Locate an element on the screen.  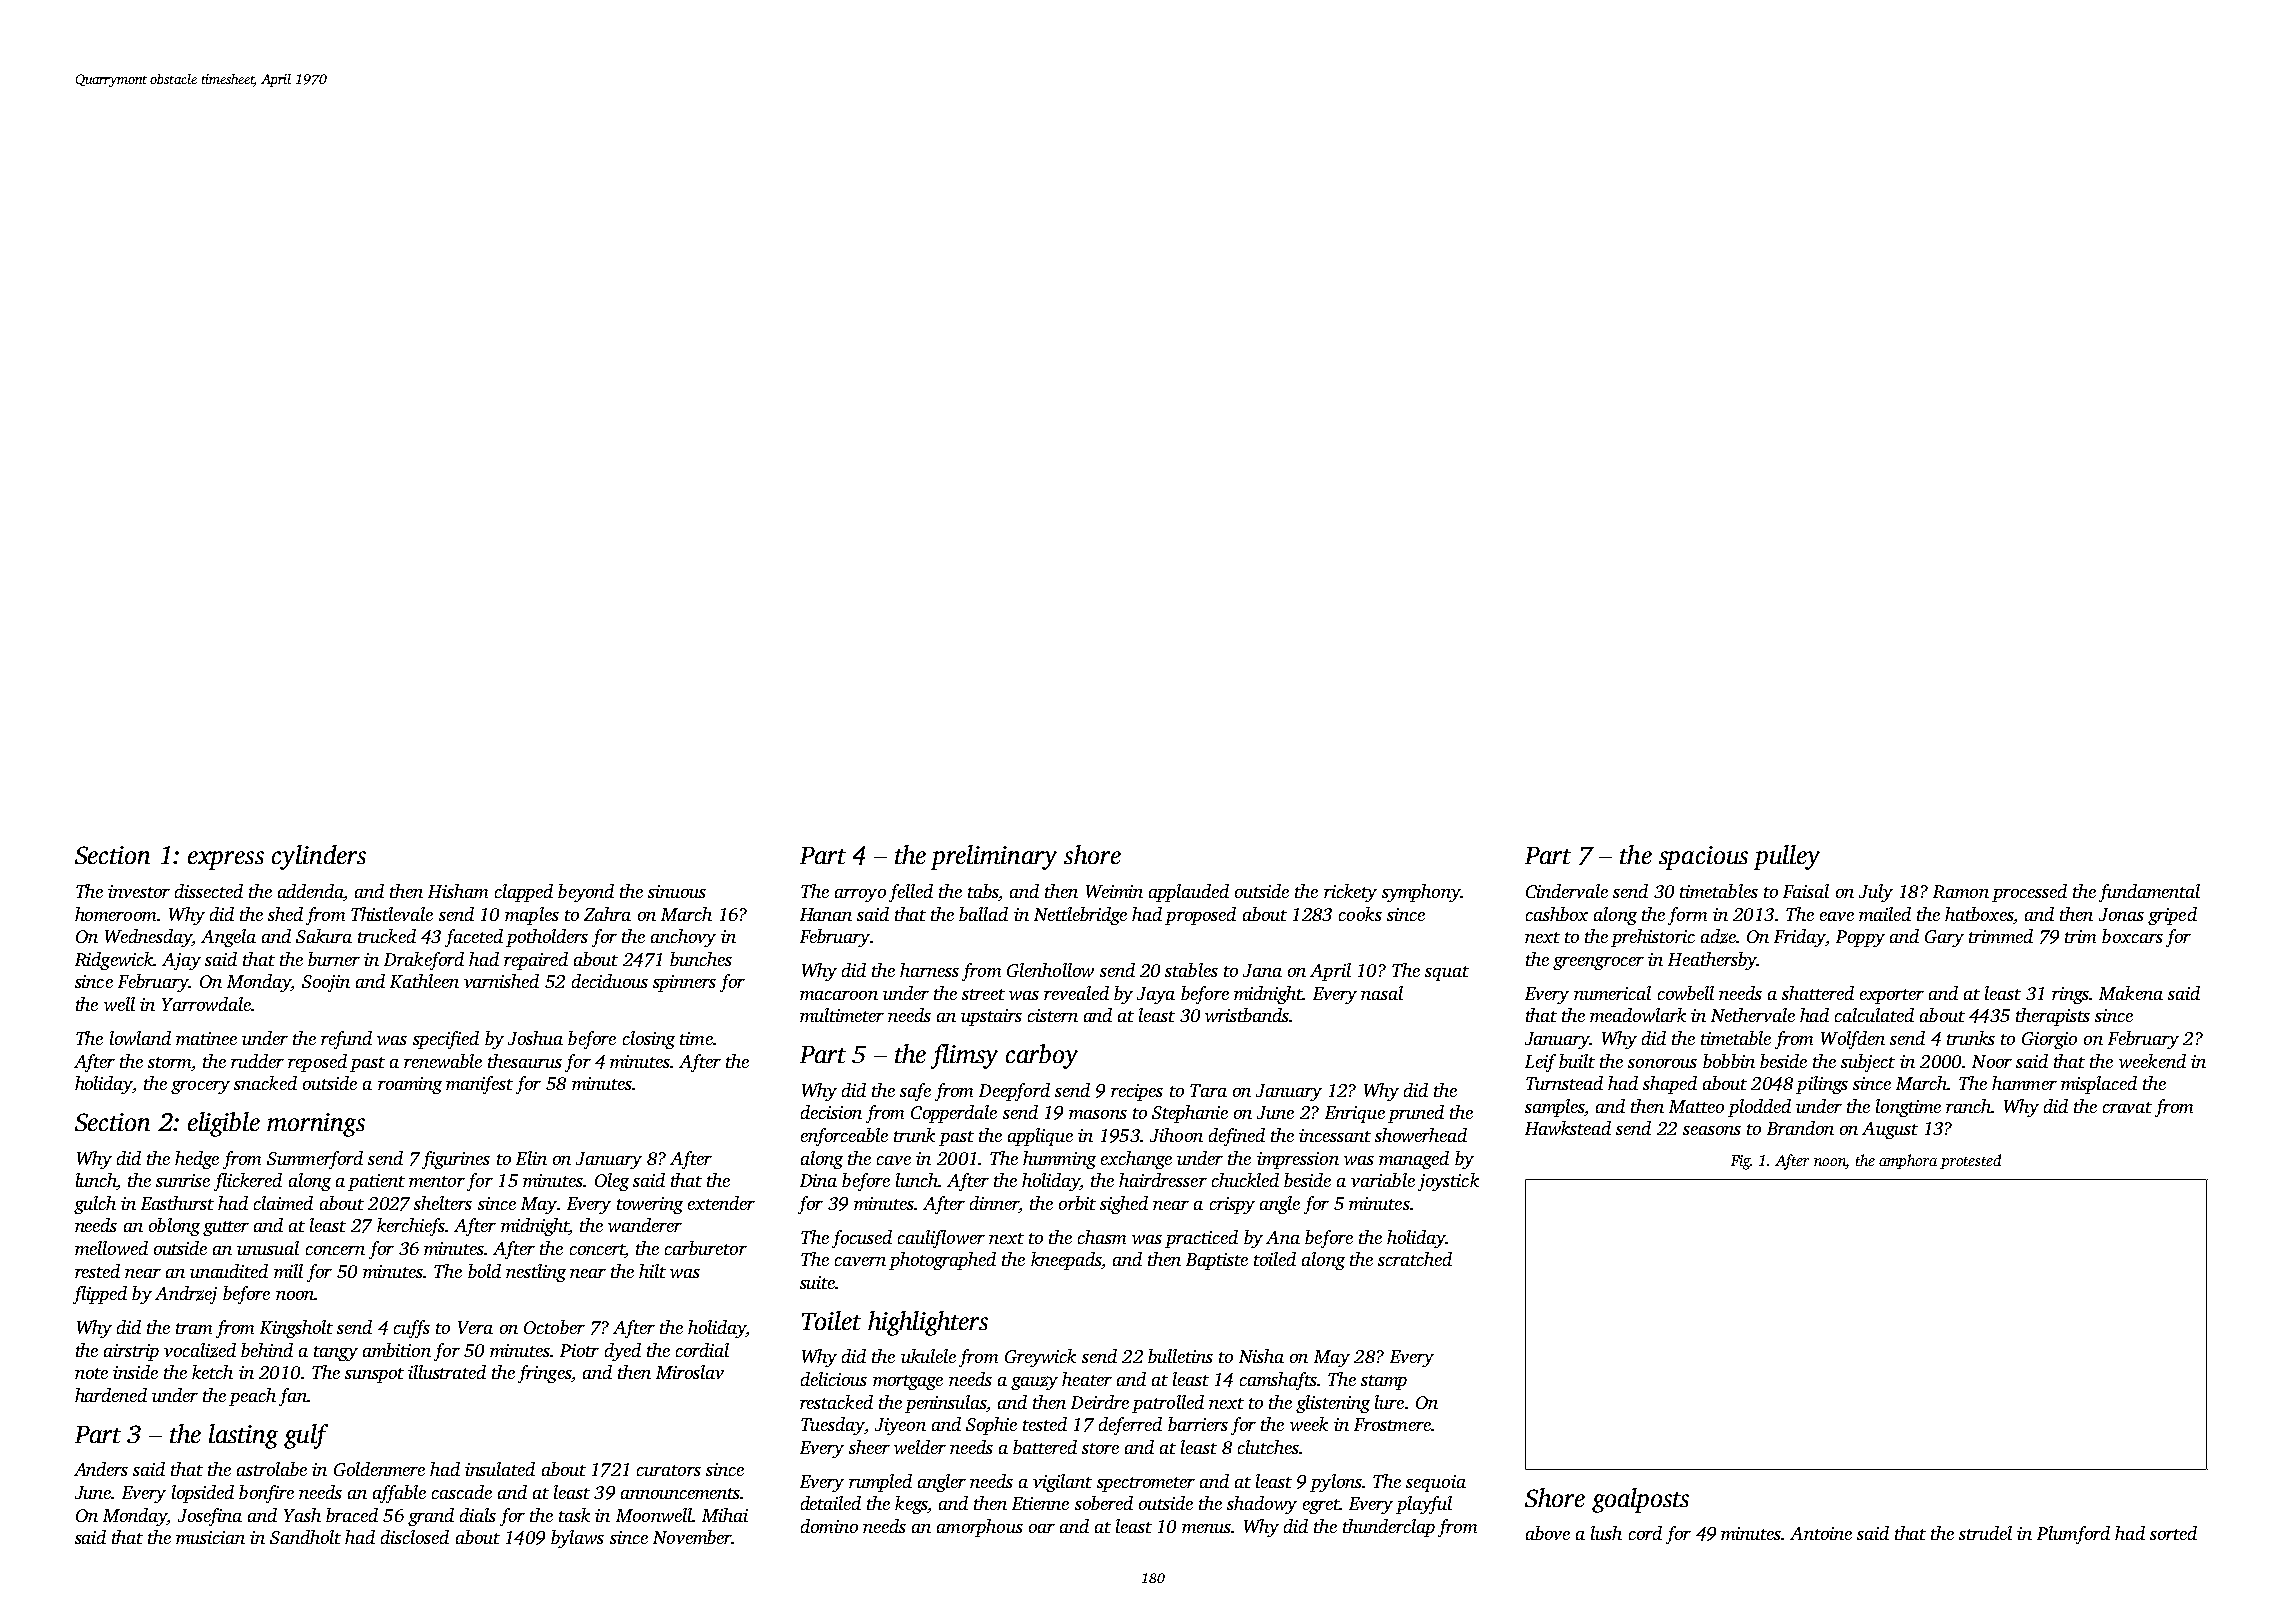
carburetor is located at coordinates (706, 1248).
